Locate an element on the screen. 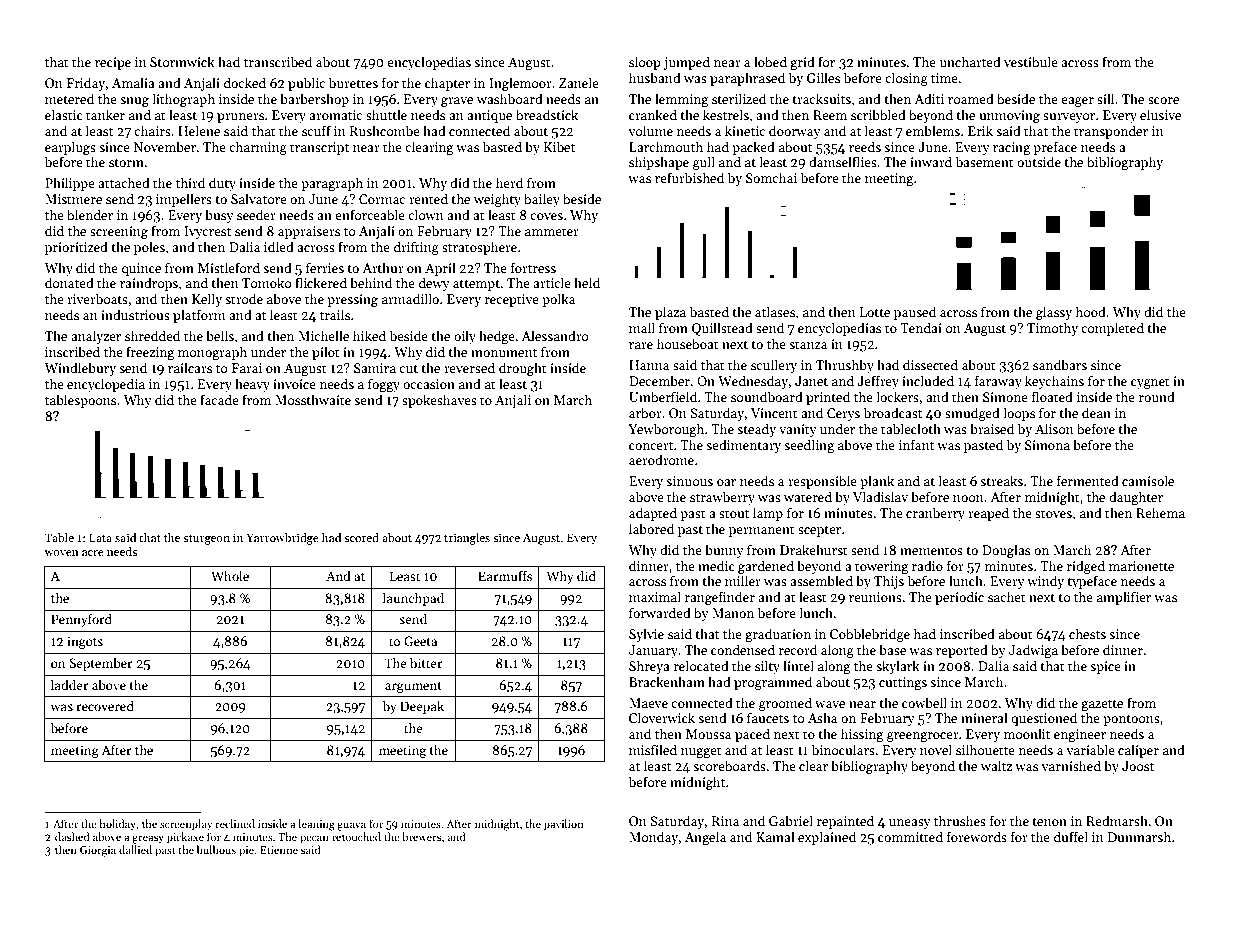  Tendai is located at coordinates (921, 327).
